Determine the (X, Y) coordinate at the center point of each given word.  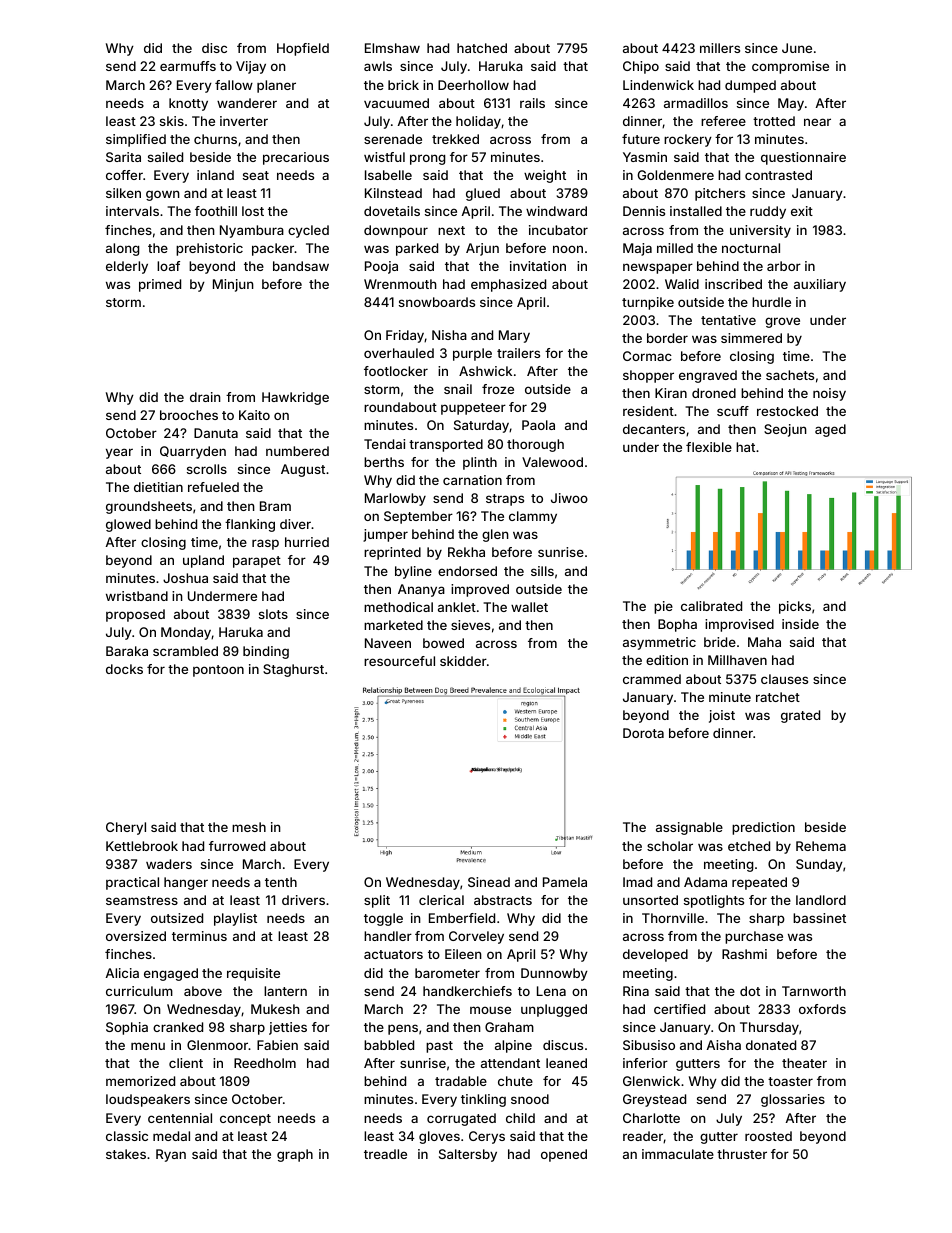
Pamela (565, 882)
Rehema (821, 846)
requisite (253, 974)
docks (124, 669)
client (186, 1063)
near (817, 122)
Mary (514, 336)
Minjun (233, 285)
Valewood (552, 462)
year (119, 453)
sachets (790, 375)
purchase (754, 937)
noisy (829, 394)
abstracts (503, 900)
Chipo (641, 67)
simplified (136, 140)
